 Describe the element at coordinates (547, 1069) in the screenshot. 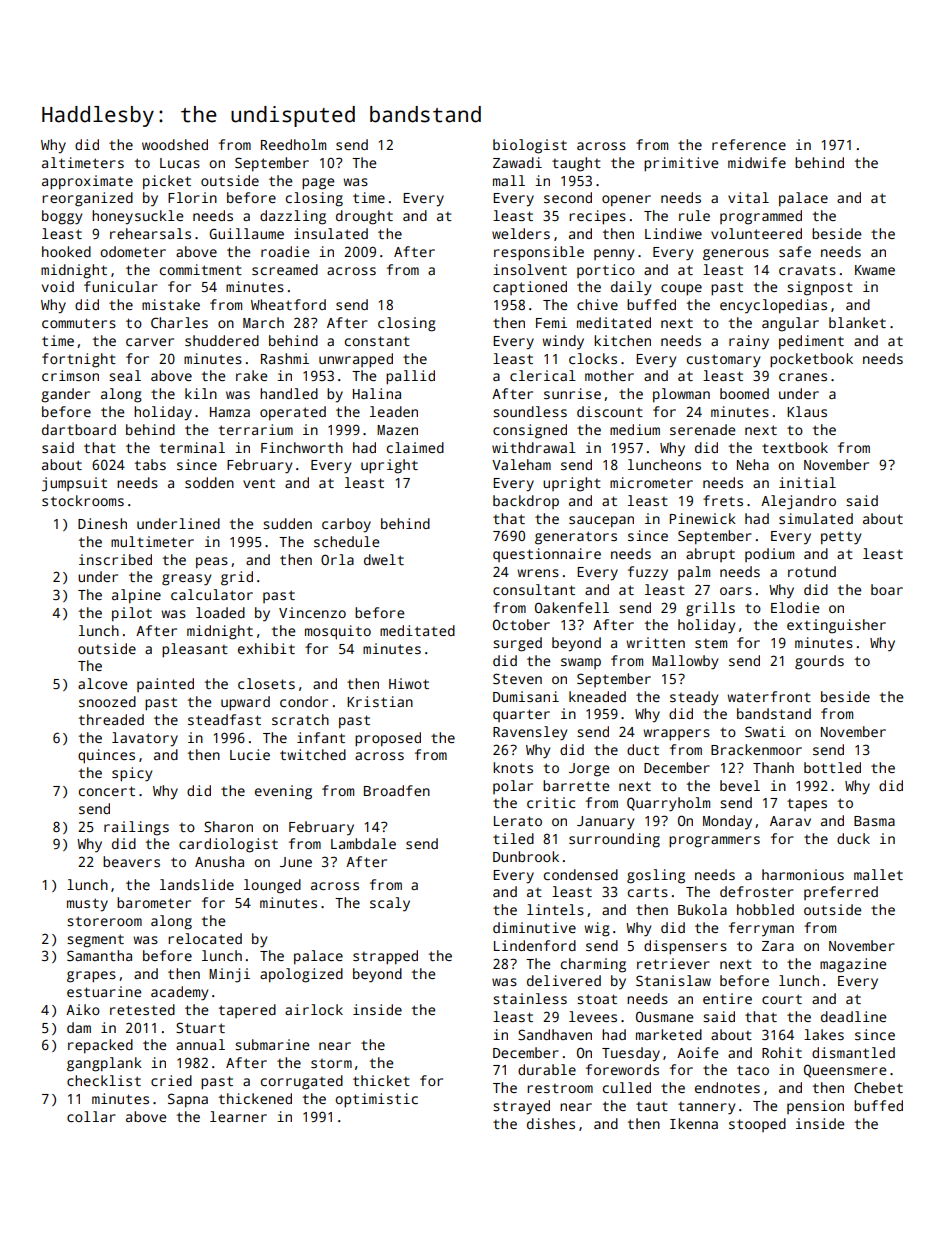

I see `durable` at that location.
